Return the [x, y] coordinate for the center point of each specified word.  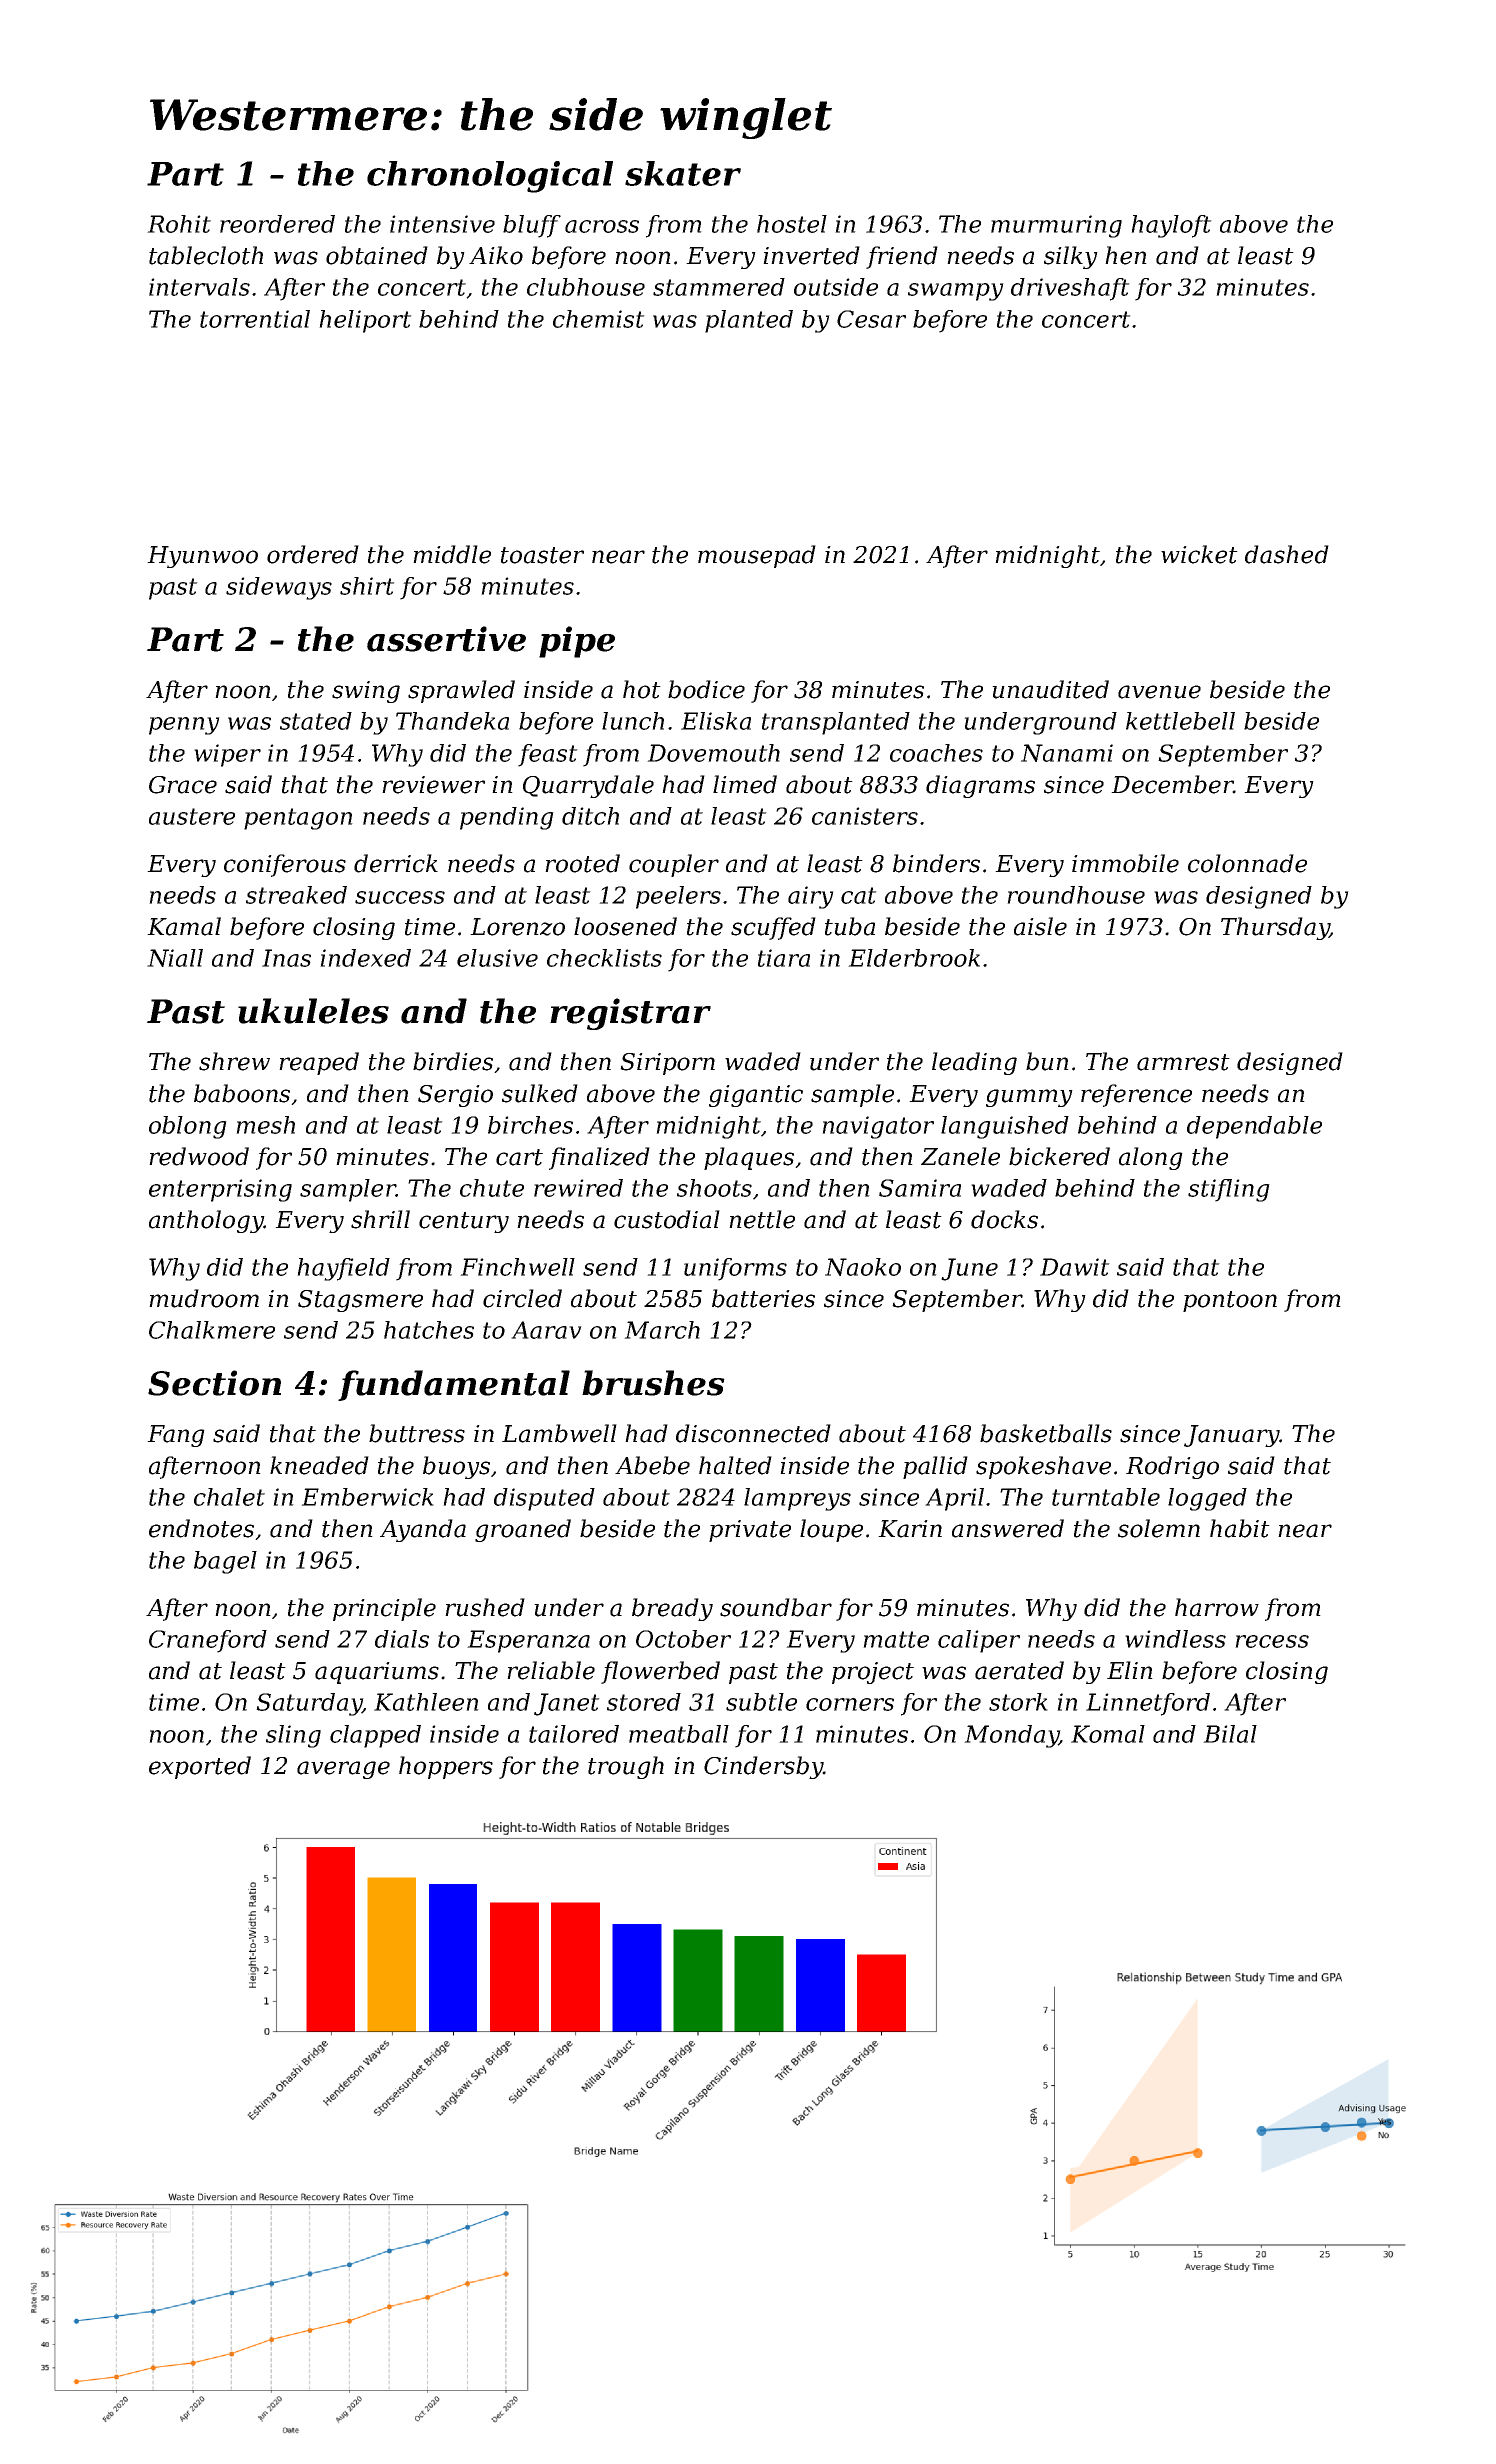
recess [1272, 1641]
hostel [792, 224]
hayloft [1171, 226]
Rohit [179, 224]
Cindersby [763, 1767]
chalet [229, 1497]
